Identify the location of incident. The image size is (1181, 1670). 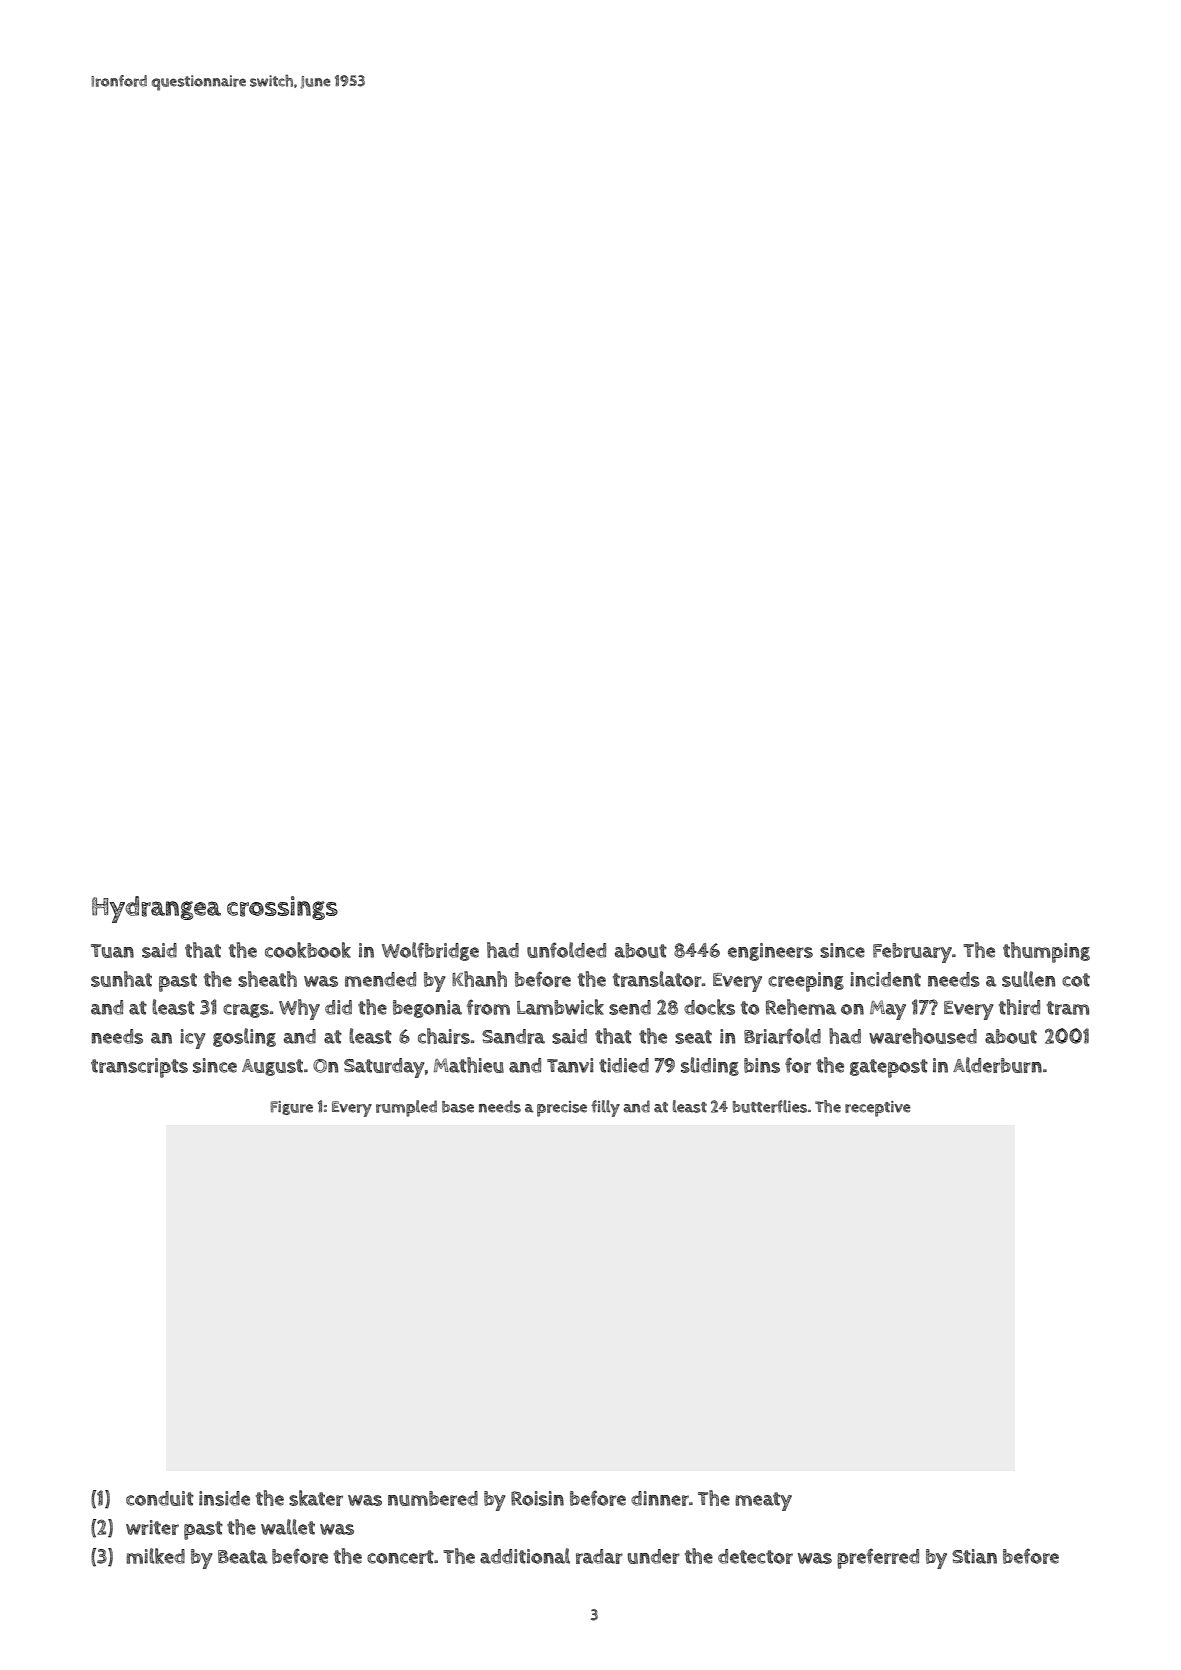
(885, 979).
